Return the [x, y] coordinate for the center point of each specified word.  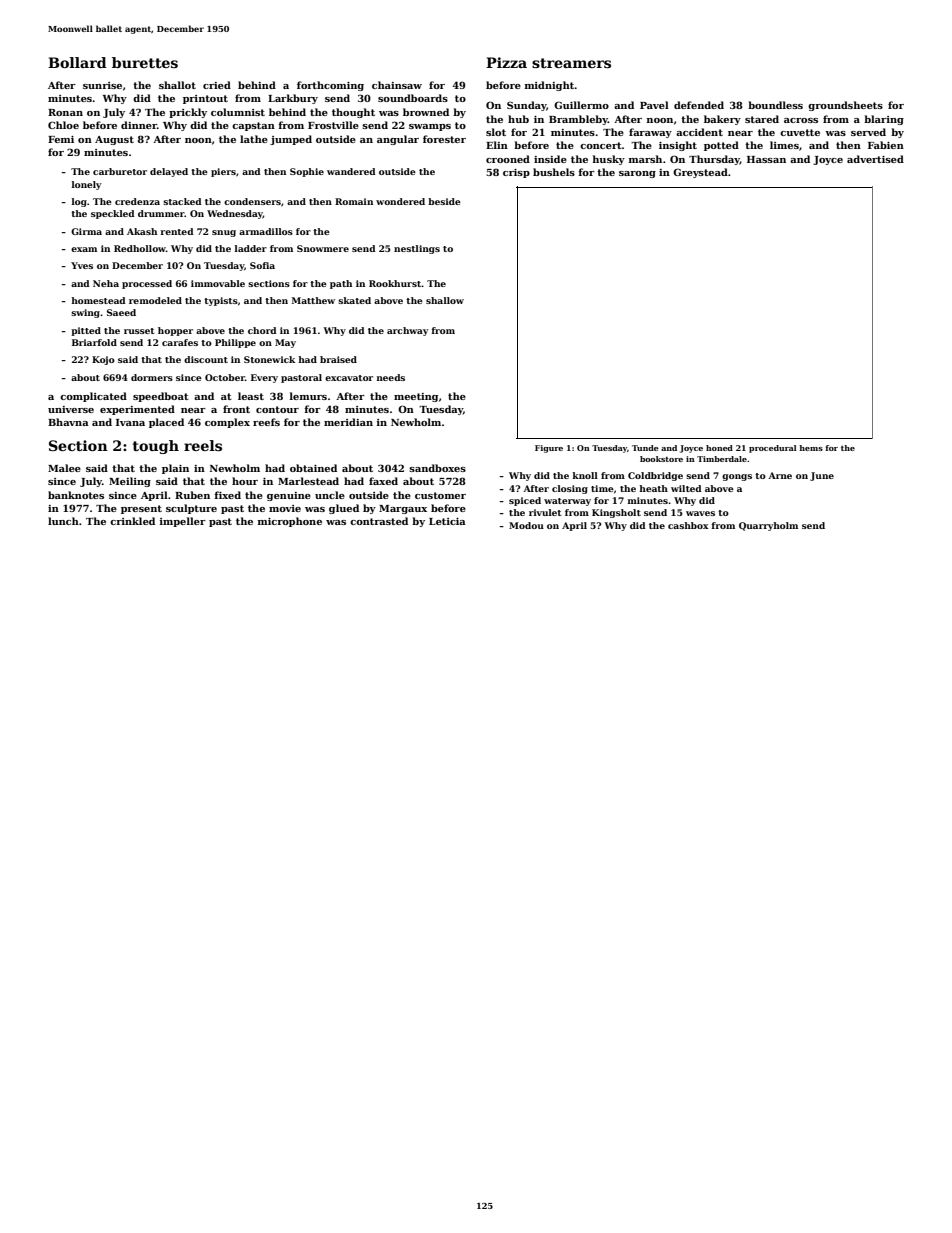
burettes [145, 62]
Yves [82, 265]
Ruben [192, 495]
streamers [571, 63]
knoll [585, 475]
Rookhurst [395, 283]
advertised [875, 159]
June [822, 476]
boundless [775, 105]
